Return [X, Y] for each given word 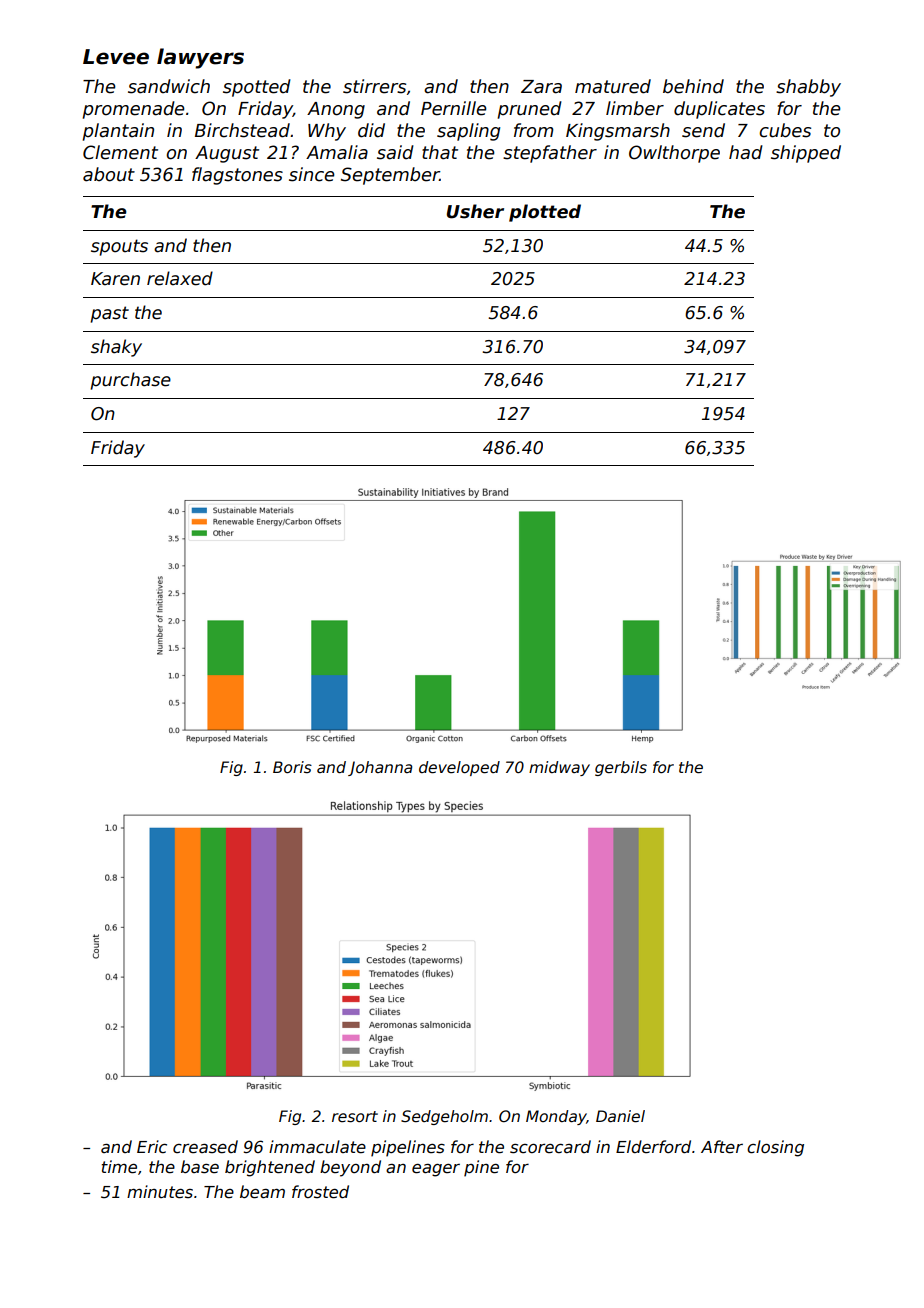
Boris [292, 767]
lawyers [200, 58]
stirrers [374, 86]
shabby [808, 88]
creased [205, 1147]
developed [459, 768]
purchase [130, 381]
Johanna [380, 768]
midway [559, 768]
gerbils [621, 768]
